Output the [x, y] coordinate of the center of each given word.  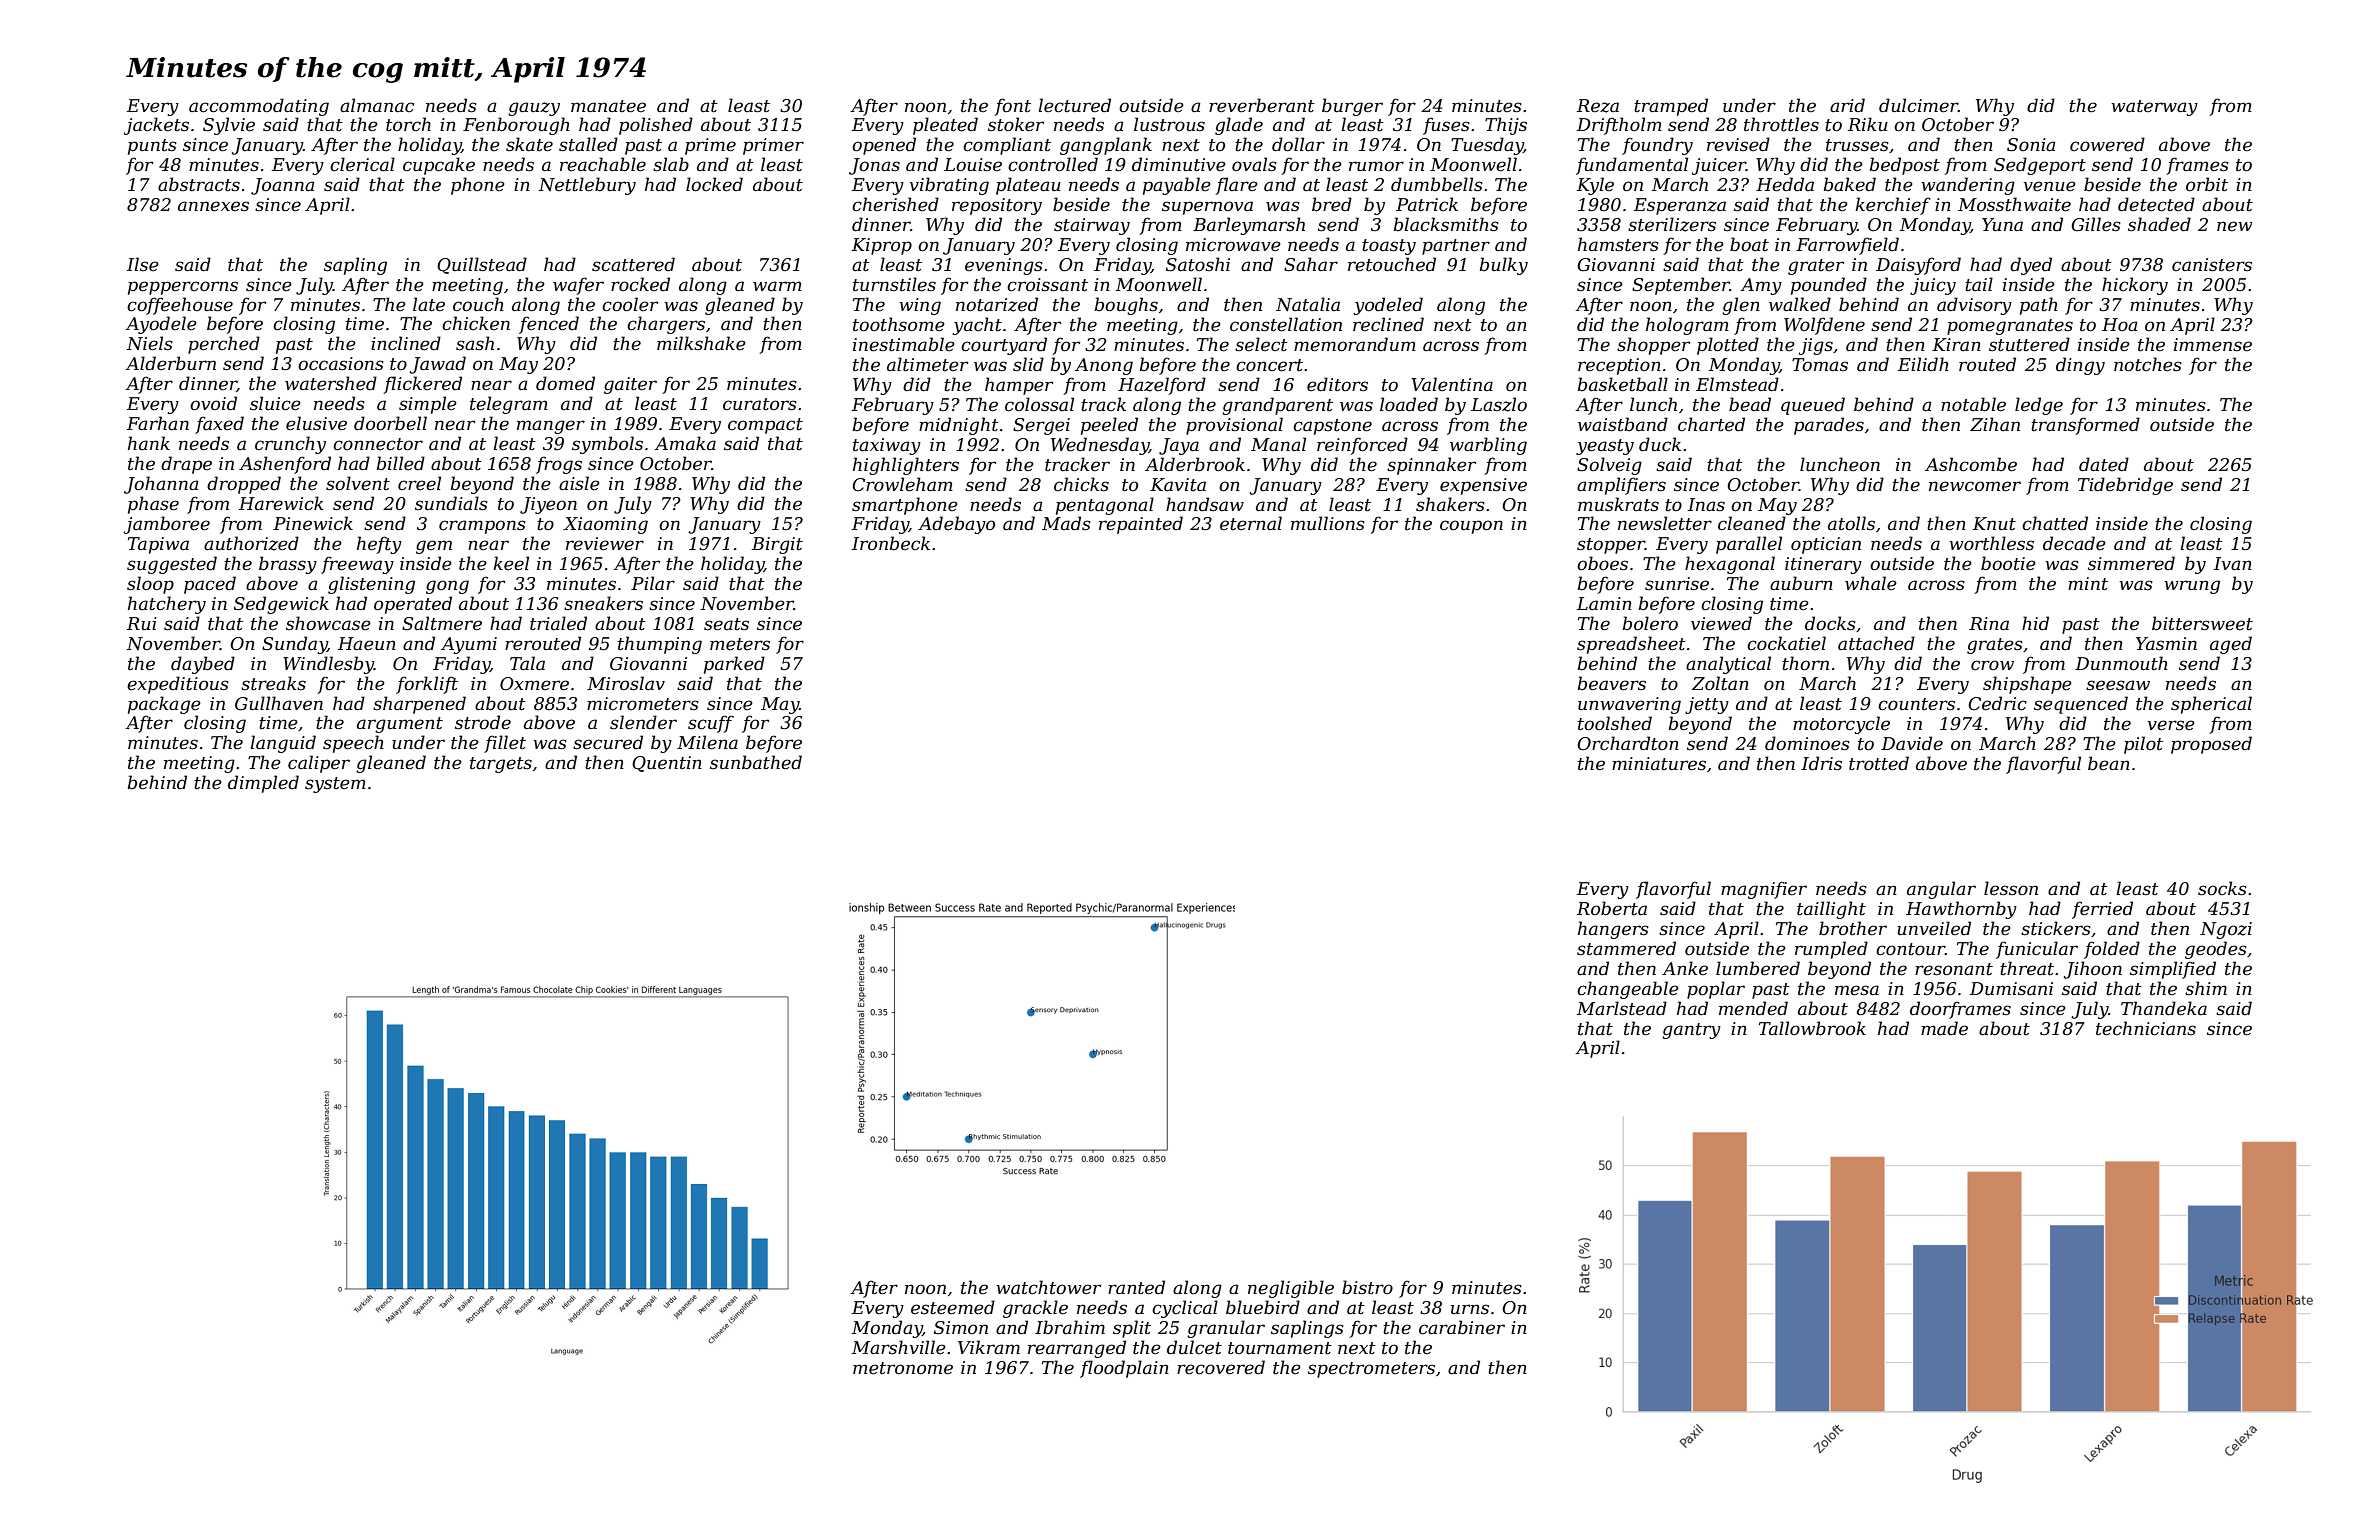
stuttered [2029, 344]
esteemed [953, 1307]
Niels [149, 343]
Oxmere [534, 684]
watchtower [1048, 1287]
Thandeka [2164, 1008]
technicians [2146, 1028]
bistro [1367, 1287]
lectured [1074, 105]
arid [1847, 105]
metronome [903, 1368]
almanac [377, 105]
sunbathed [756, 762]
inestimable [904, 344]
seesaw [2118, 685]
